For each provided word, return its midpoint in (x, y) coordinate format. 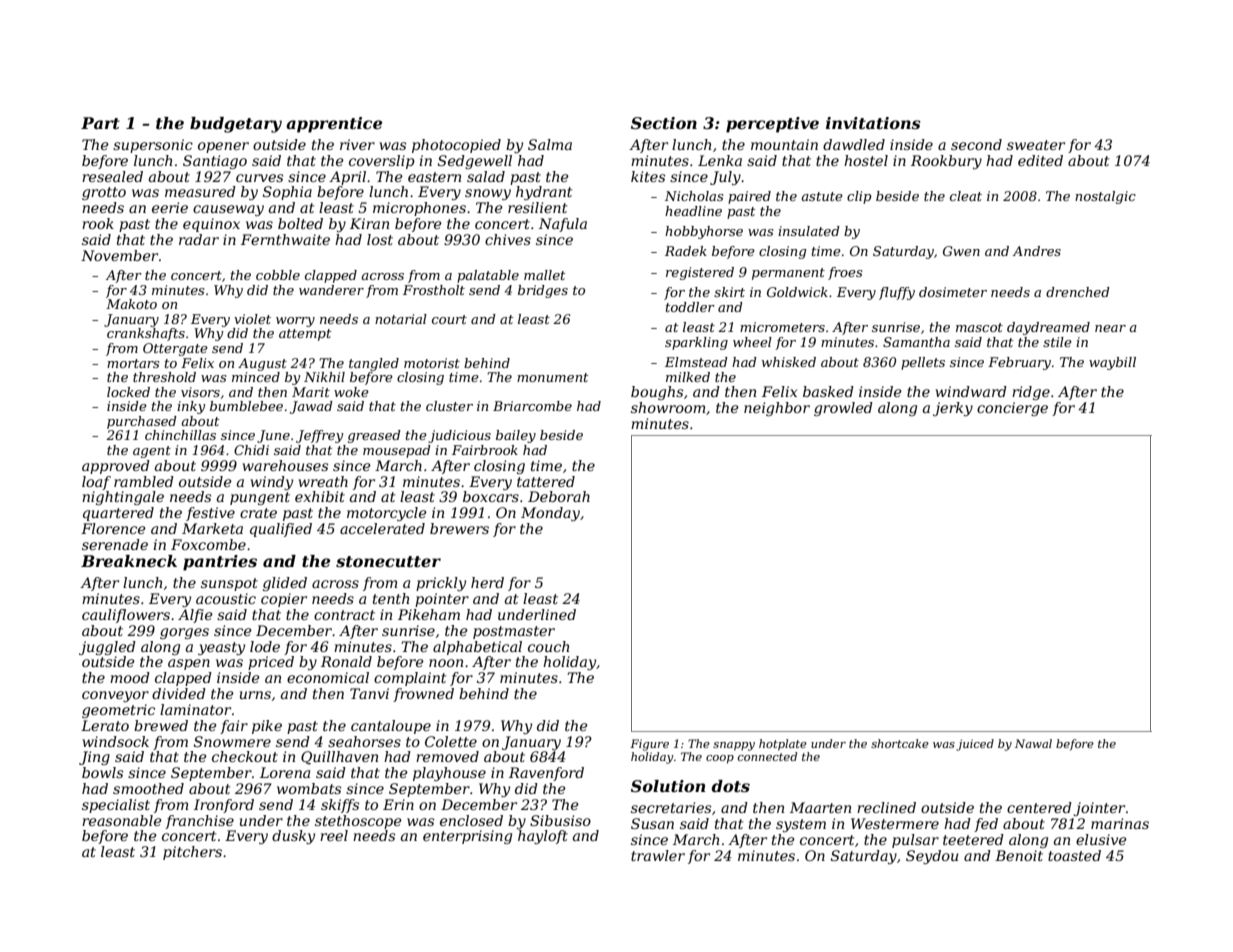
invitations (873, 123)
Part (100, 123)
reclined (886, 807)
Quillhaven (339, 758)
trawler (658, 855)
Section (664, 123)
